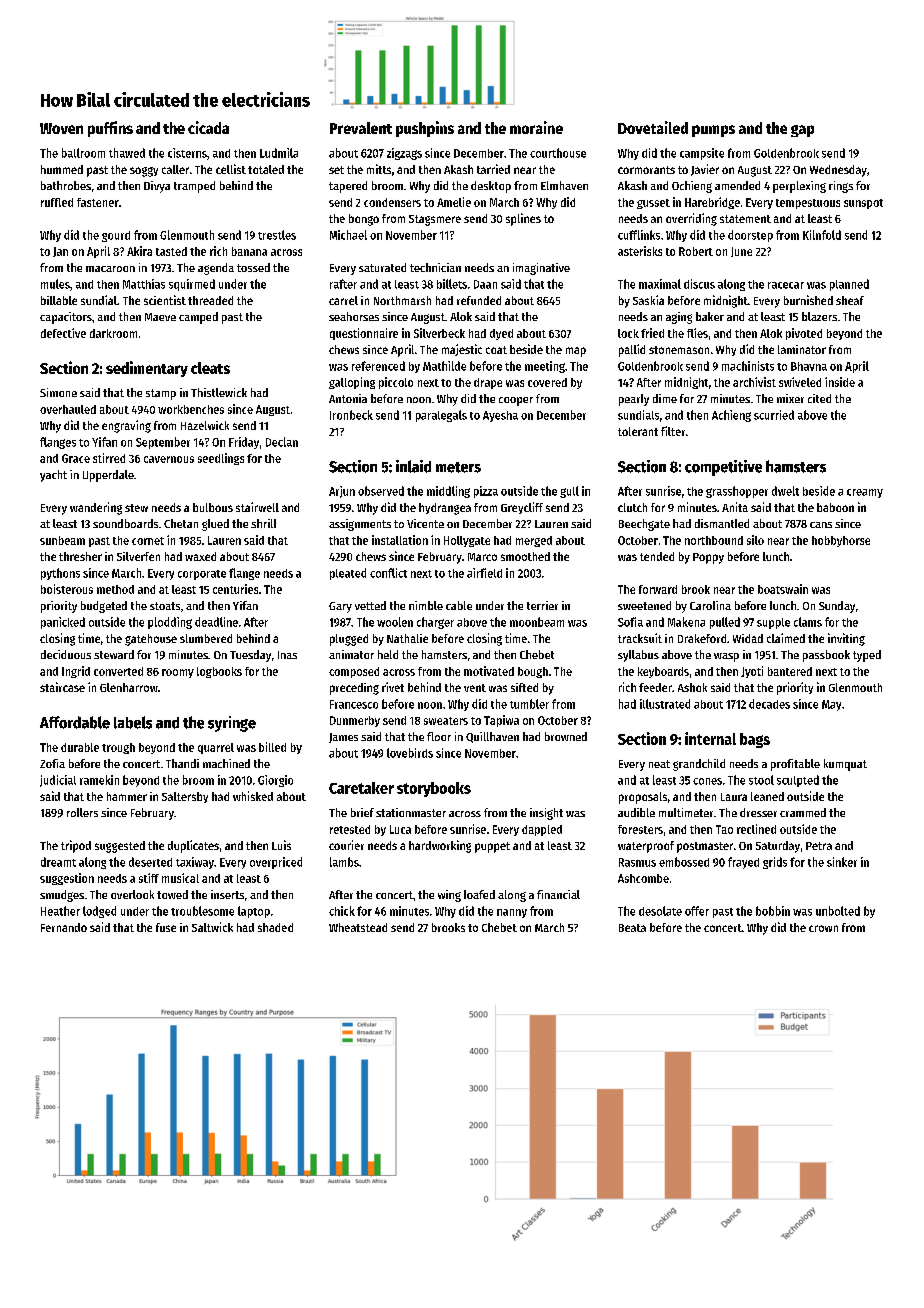 This screenshot has width=924, height=1308. I want to click on centuries, so click(235, 589).
